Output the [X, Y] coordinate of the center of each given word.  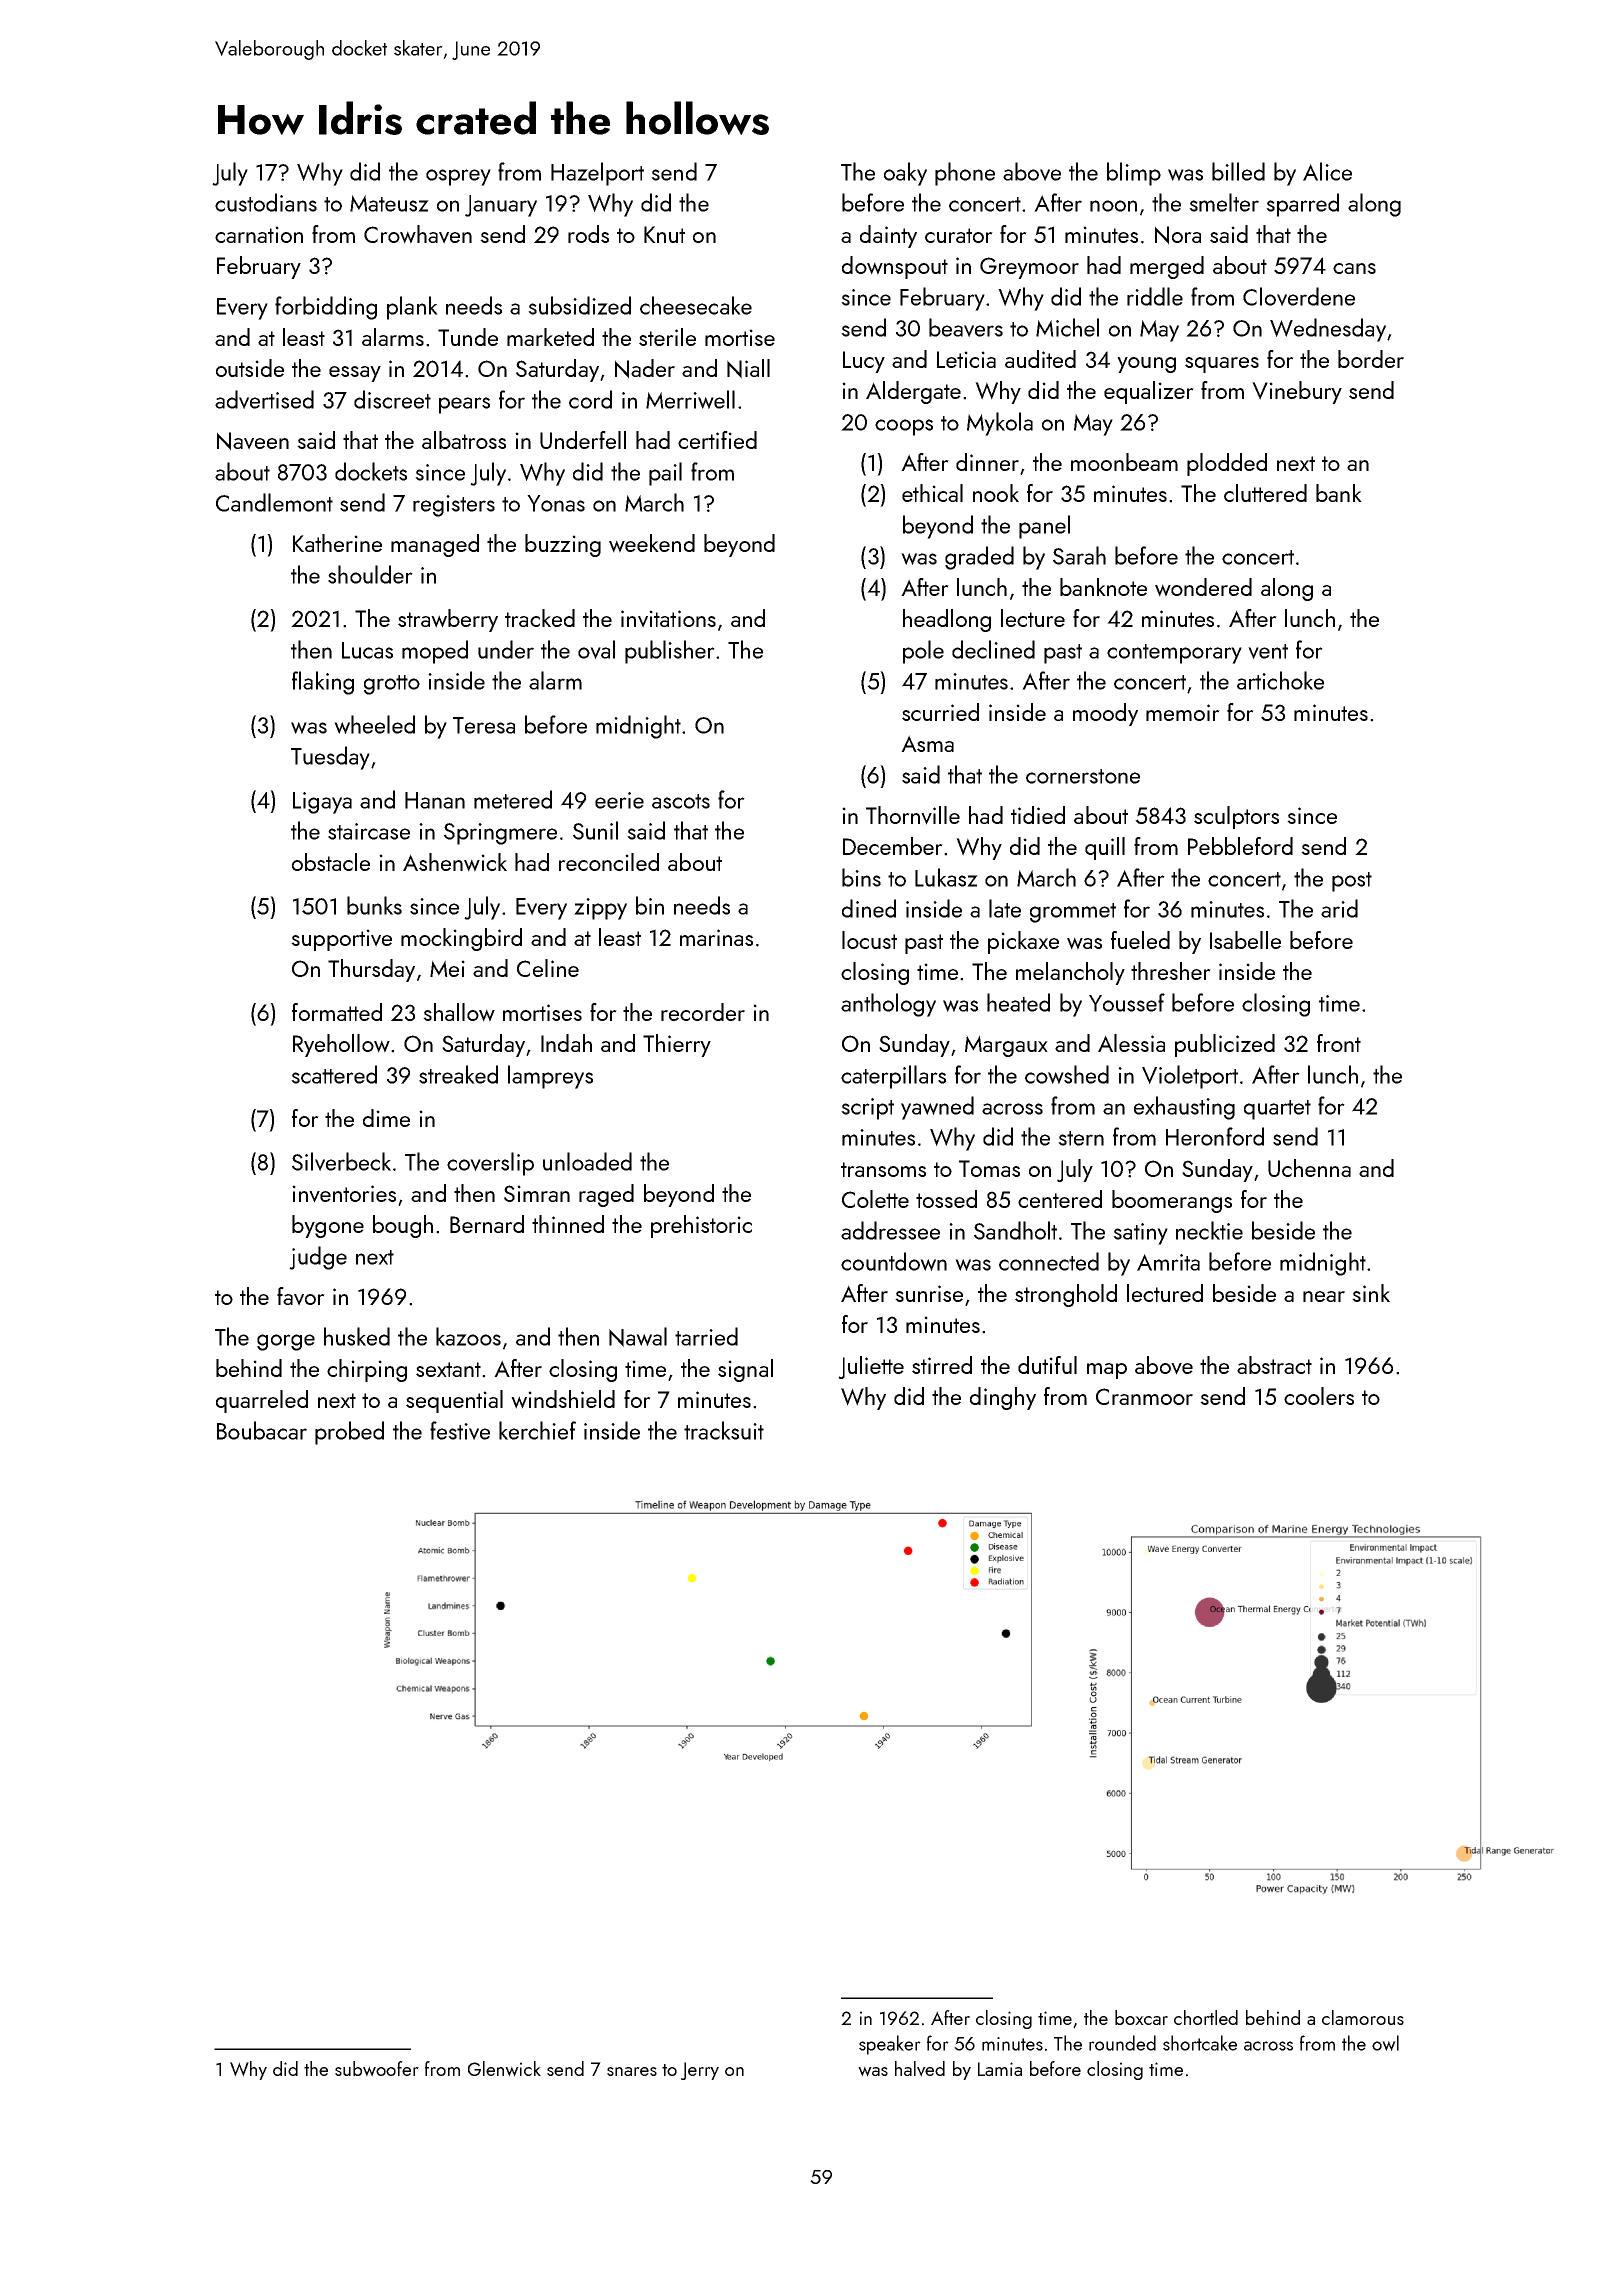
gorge [286, 1342]
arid [1339, 908]
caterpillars [893, 1077]
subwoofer [377, 2069]
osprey [458, 177]
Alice [1327, 171]
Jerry [700, 2071]
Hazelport [597, 174]
